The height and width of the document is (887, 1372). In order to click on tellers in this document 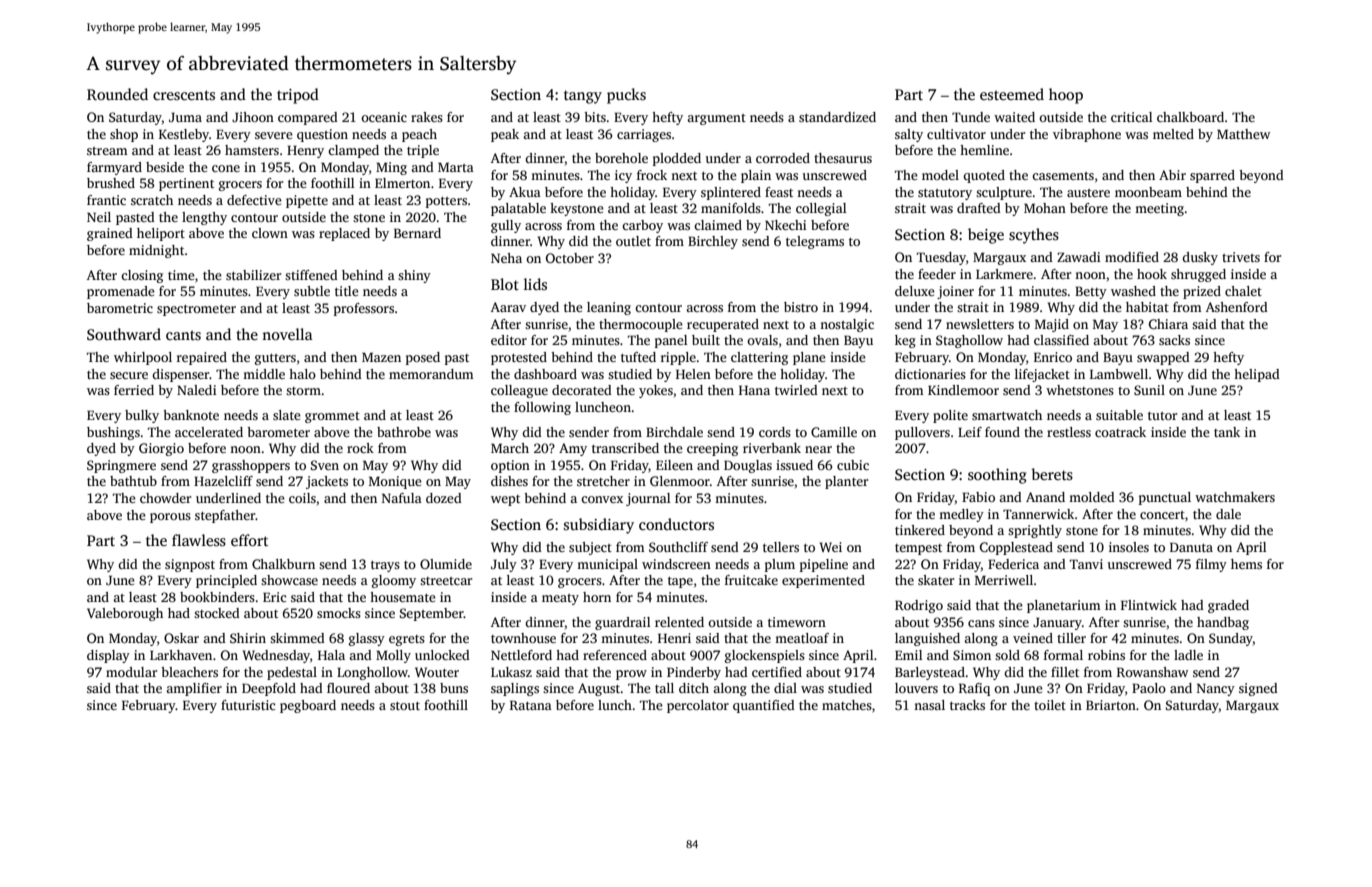, I will do `click(781, 547)`.
